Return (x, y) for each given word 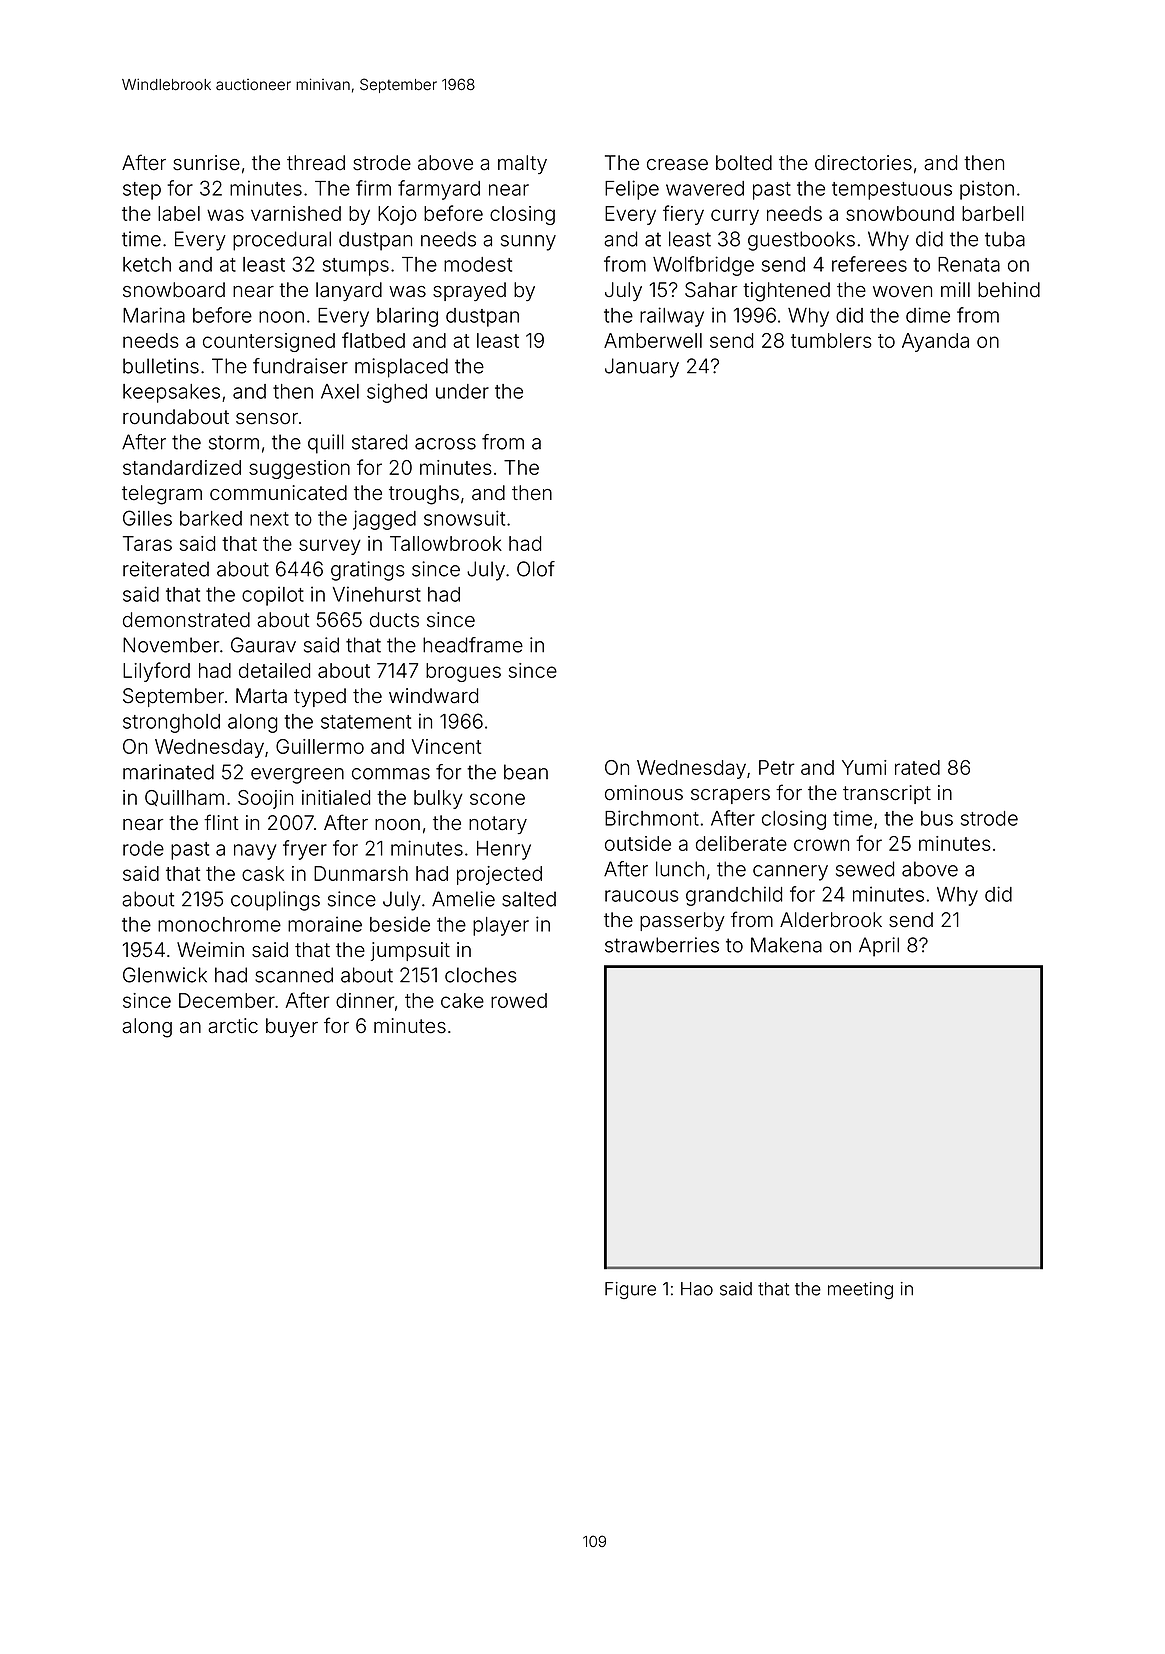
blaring (407, 317)
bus (937, 818)
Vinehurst (377, 594)
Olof (536, 569)
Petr (776, 767)
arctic (233, 1026)
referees (869, 264)
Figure (630, 1290)
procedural (282, 241)
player (501, 926)
